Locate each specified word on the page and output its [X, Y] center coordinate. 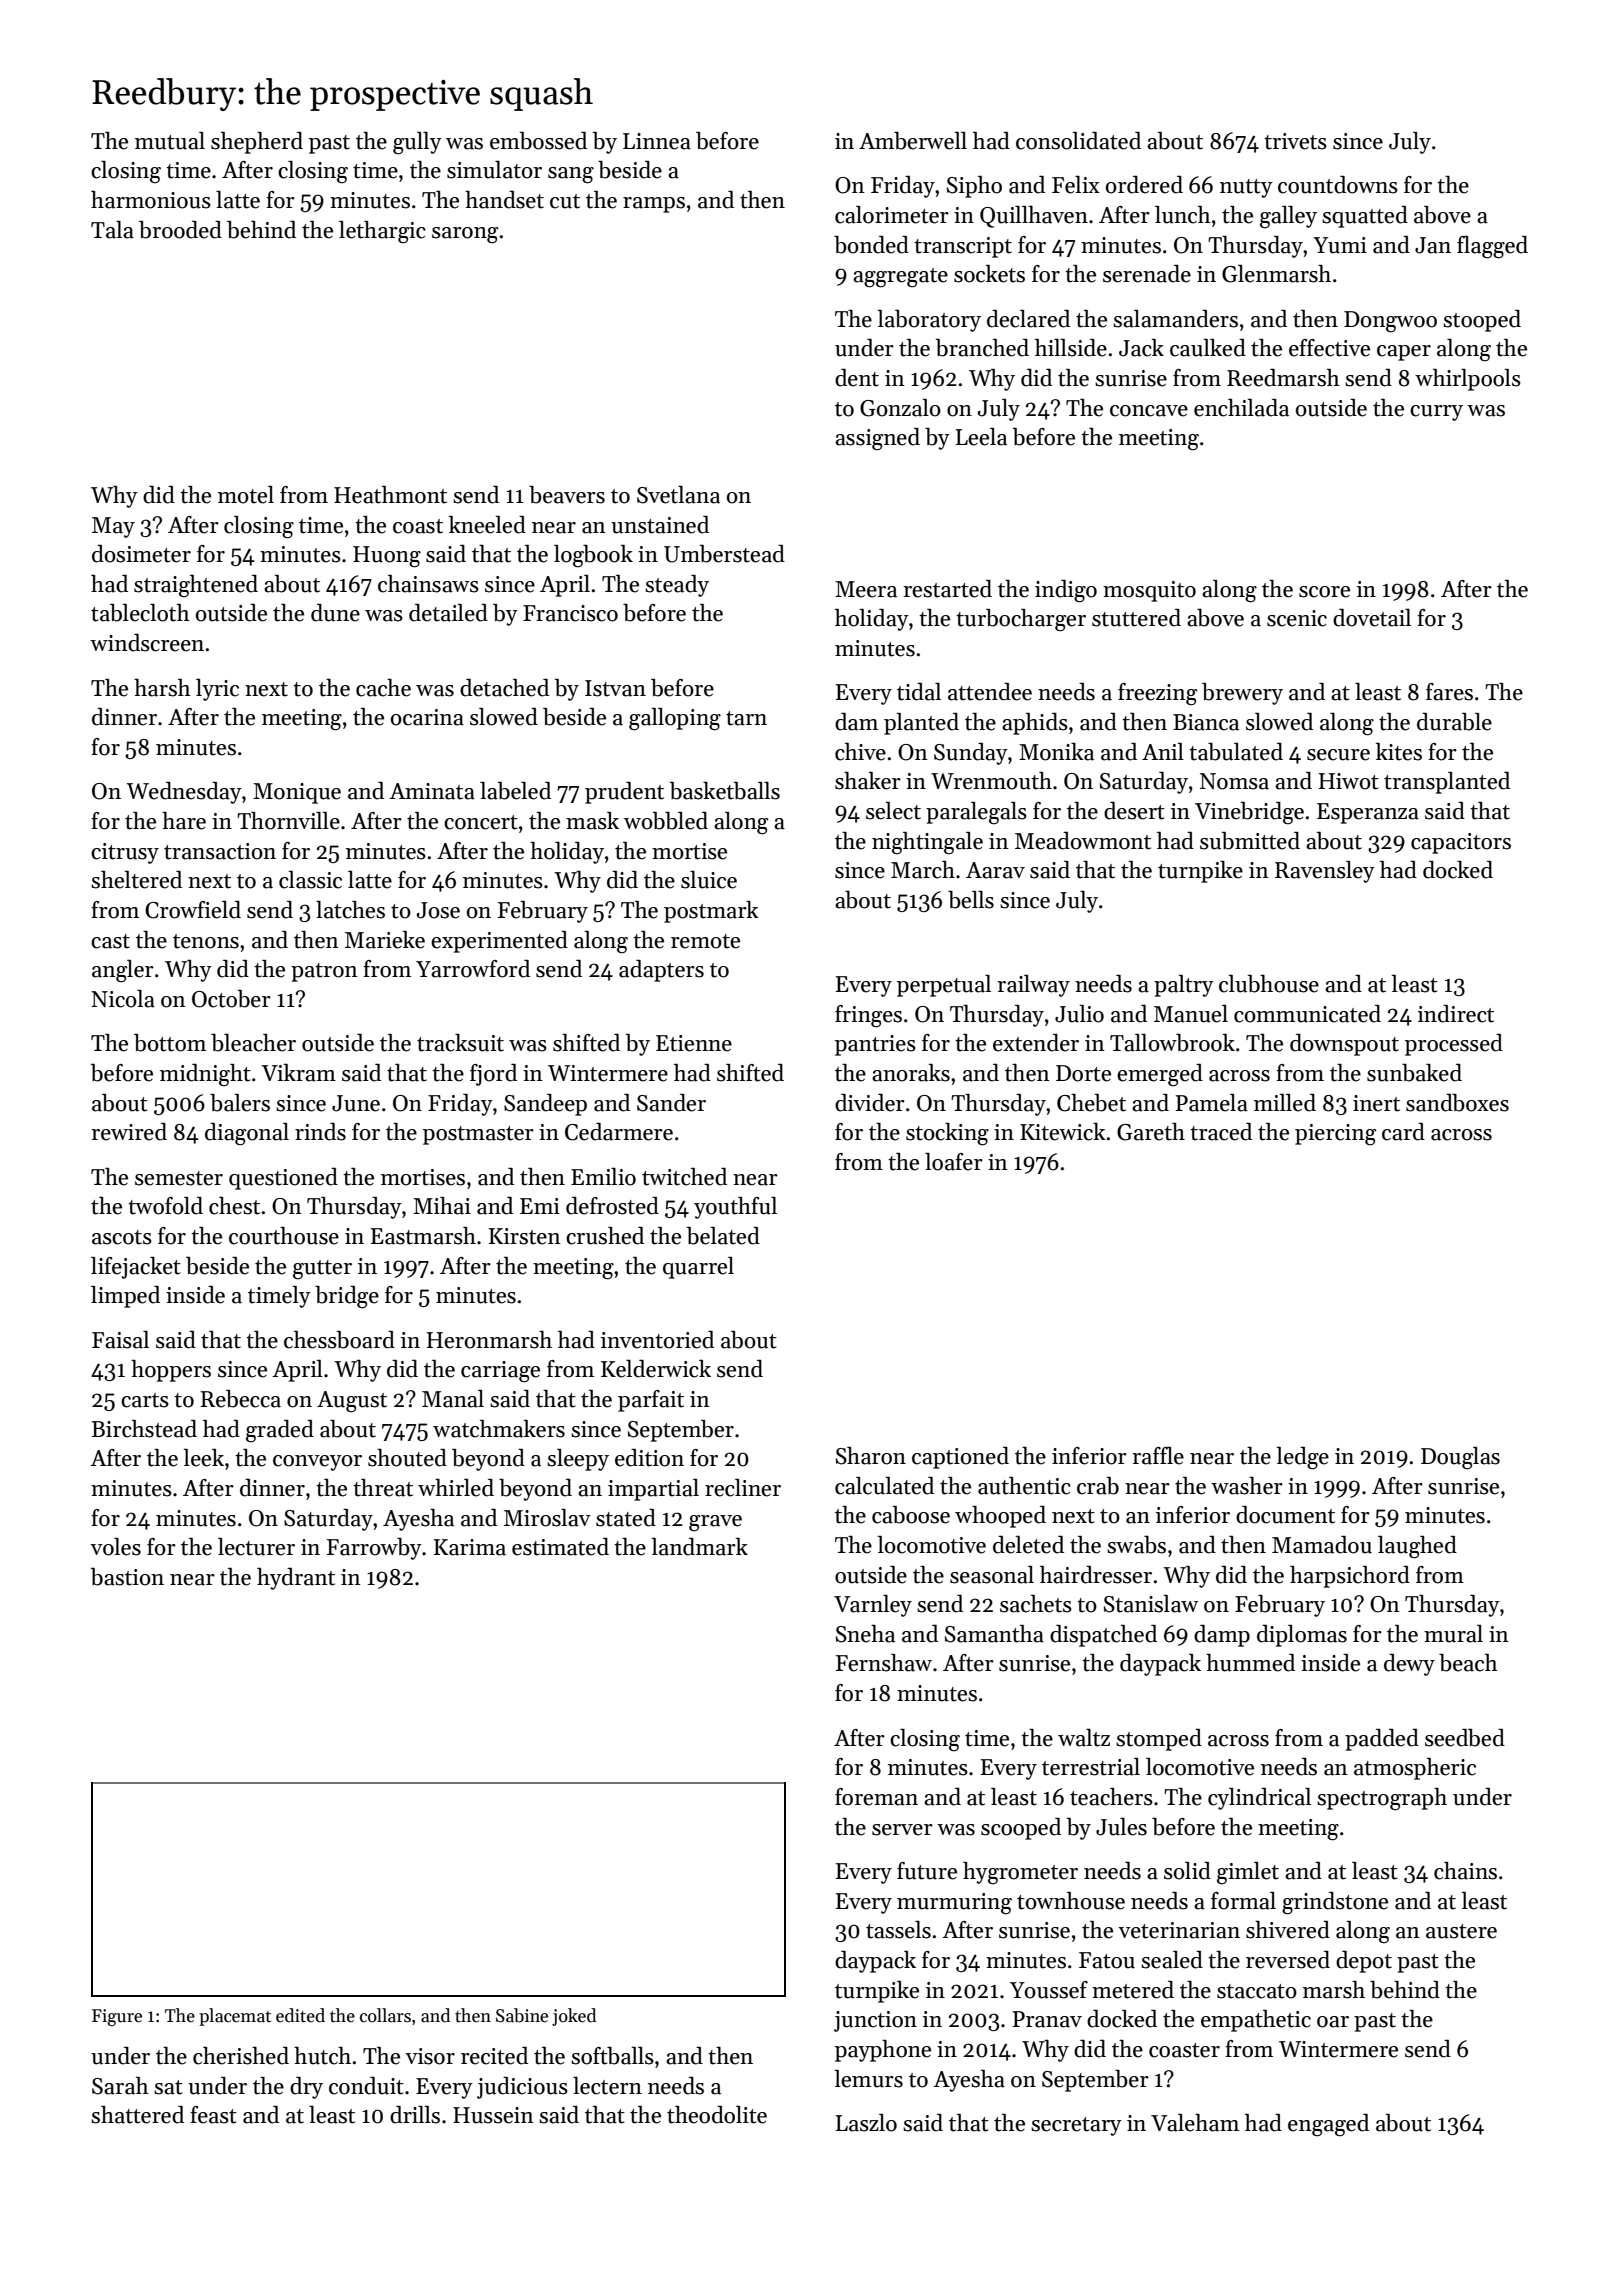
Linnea [657, 141]
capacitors [1461, 843]
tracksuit [460, 1043]
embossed [538, 141]
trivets [1295, 141]
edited [300, 2015]
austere [1461, 1931]
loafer [954, 1162]
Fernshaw [884, 1663]
